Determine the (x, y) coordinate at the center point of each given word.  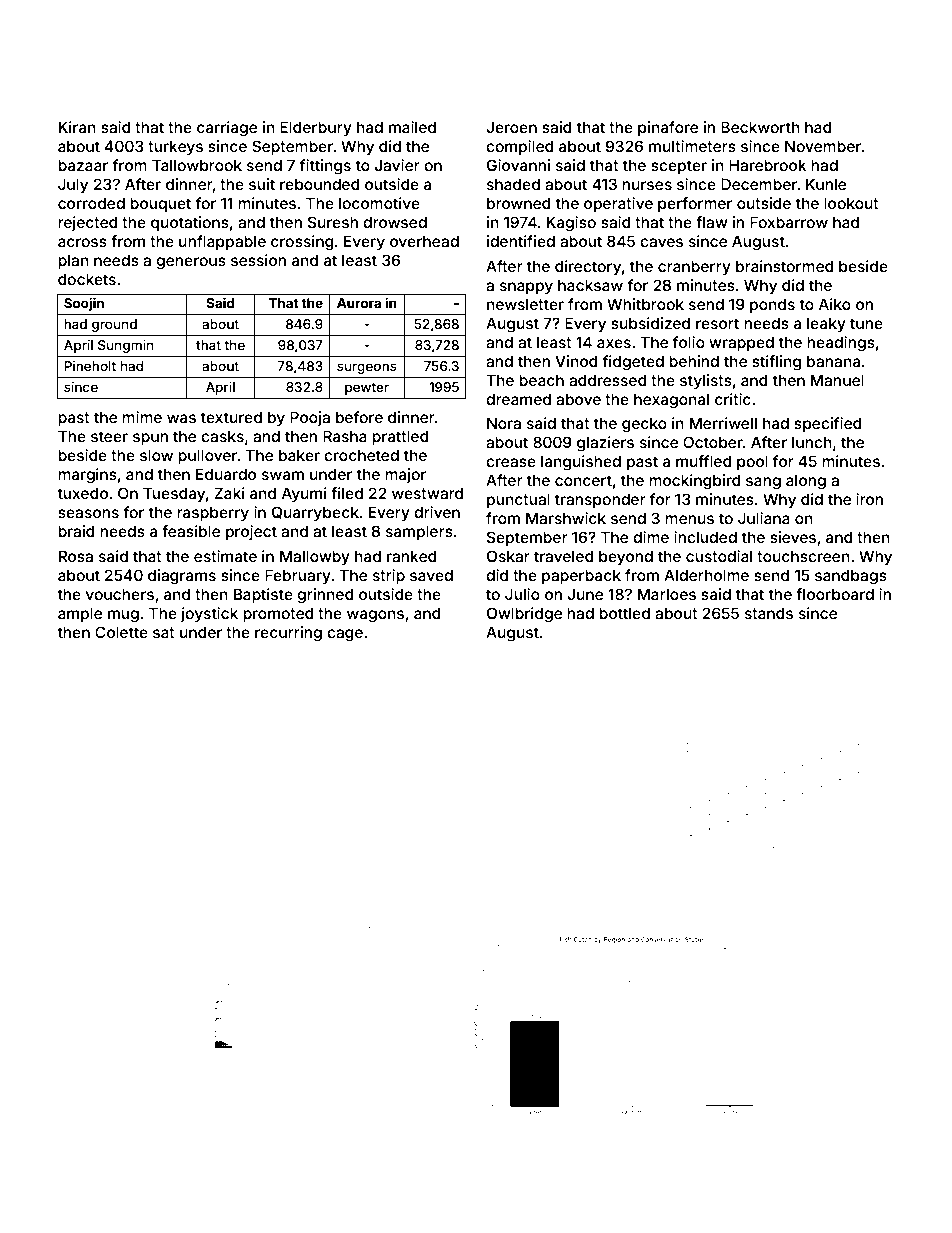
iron (869, 499)
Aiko (835, 304)
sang (763, 483)
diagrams (182, 577)
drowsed (395, 222)
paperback (581, 576)
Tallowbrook (197, 165)
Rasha (345, 436)
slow (156, 455)
